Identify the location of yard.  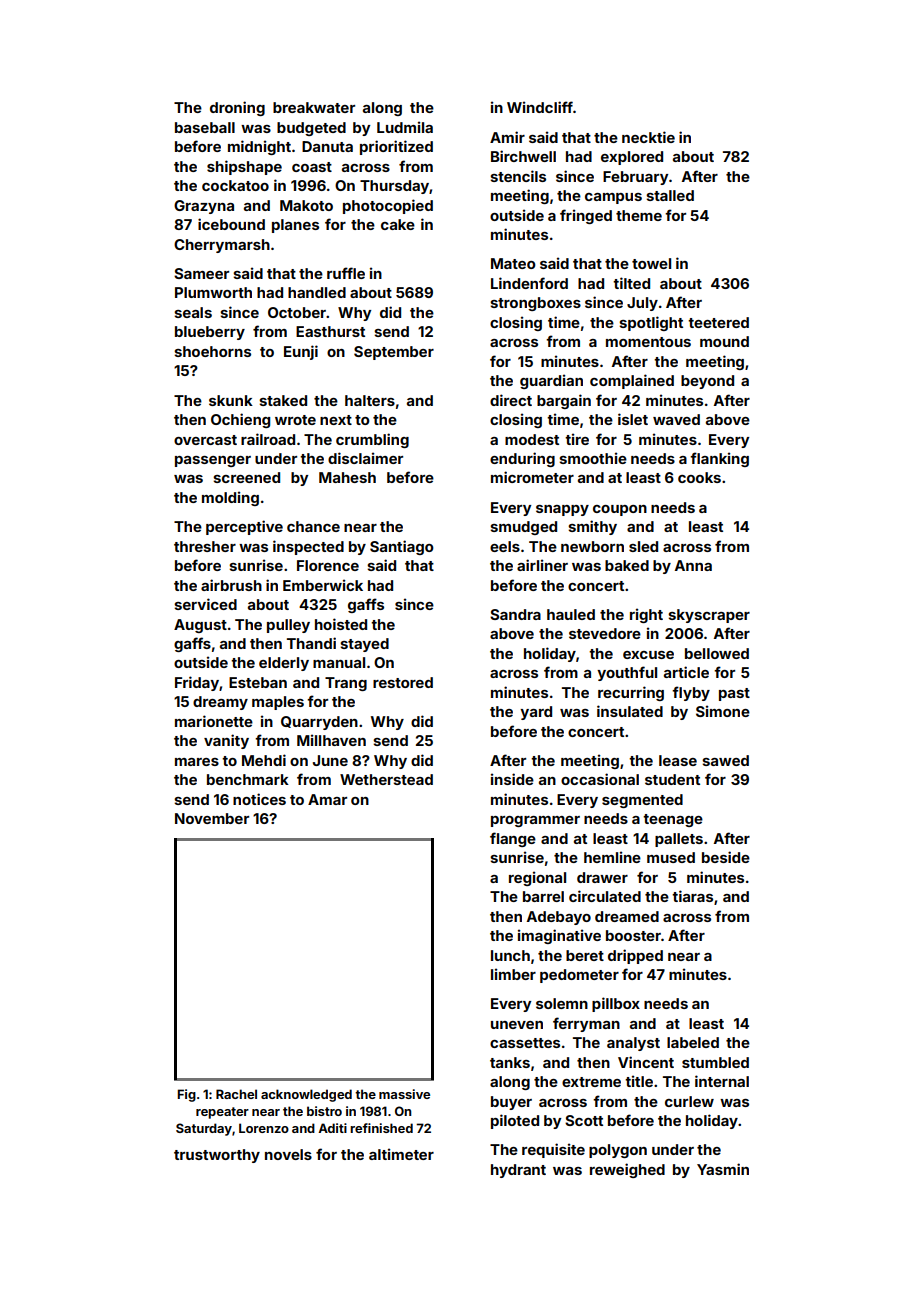
(536, 713).
